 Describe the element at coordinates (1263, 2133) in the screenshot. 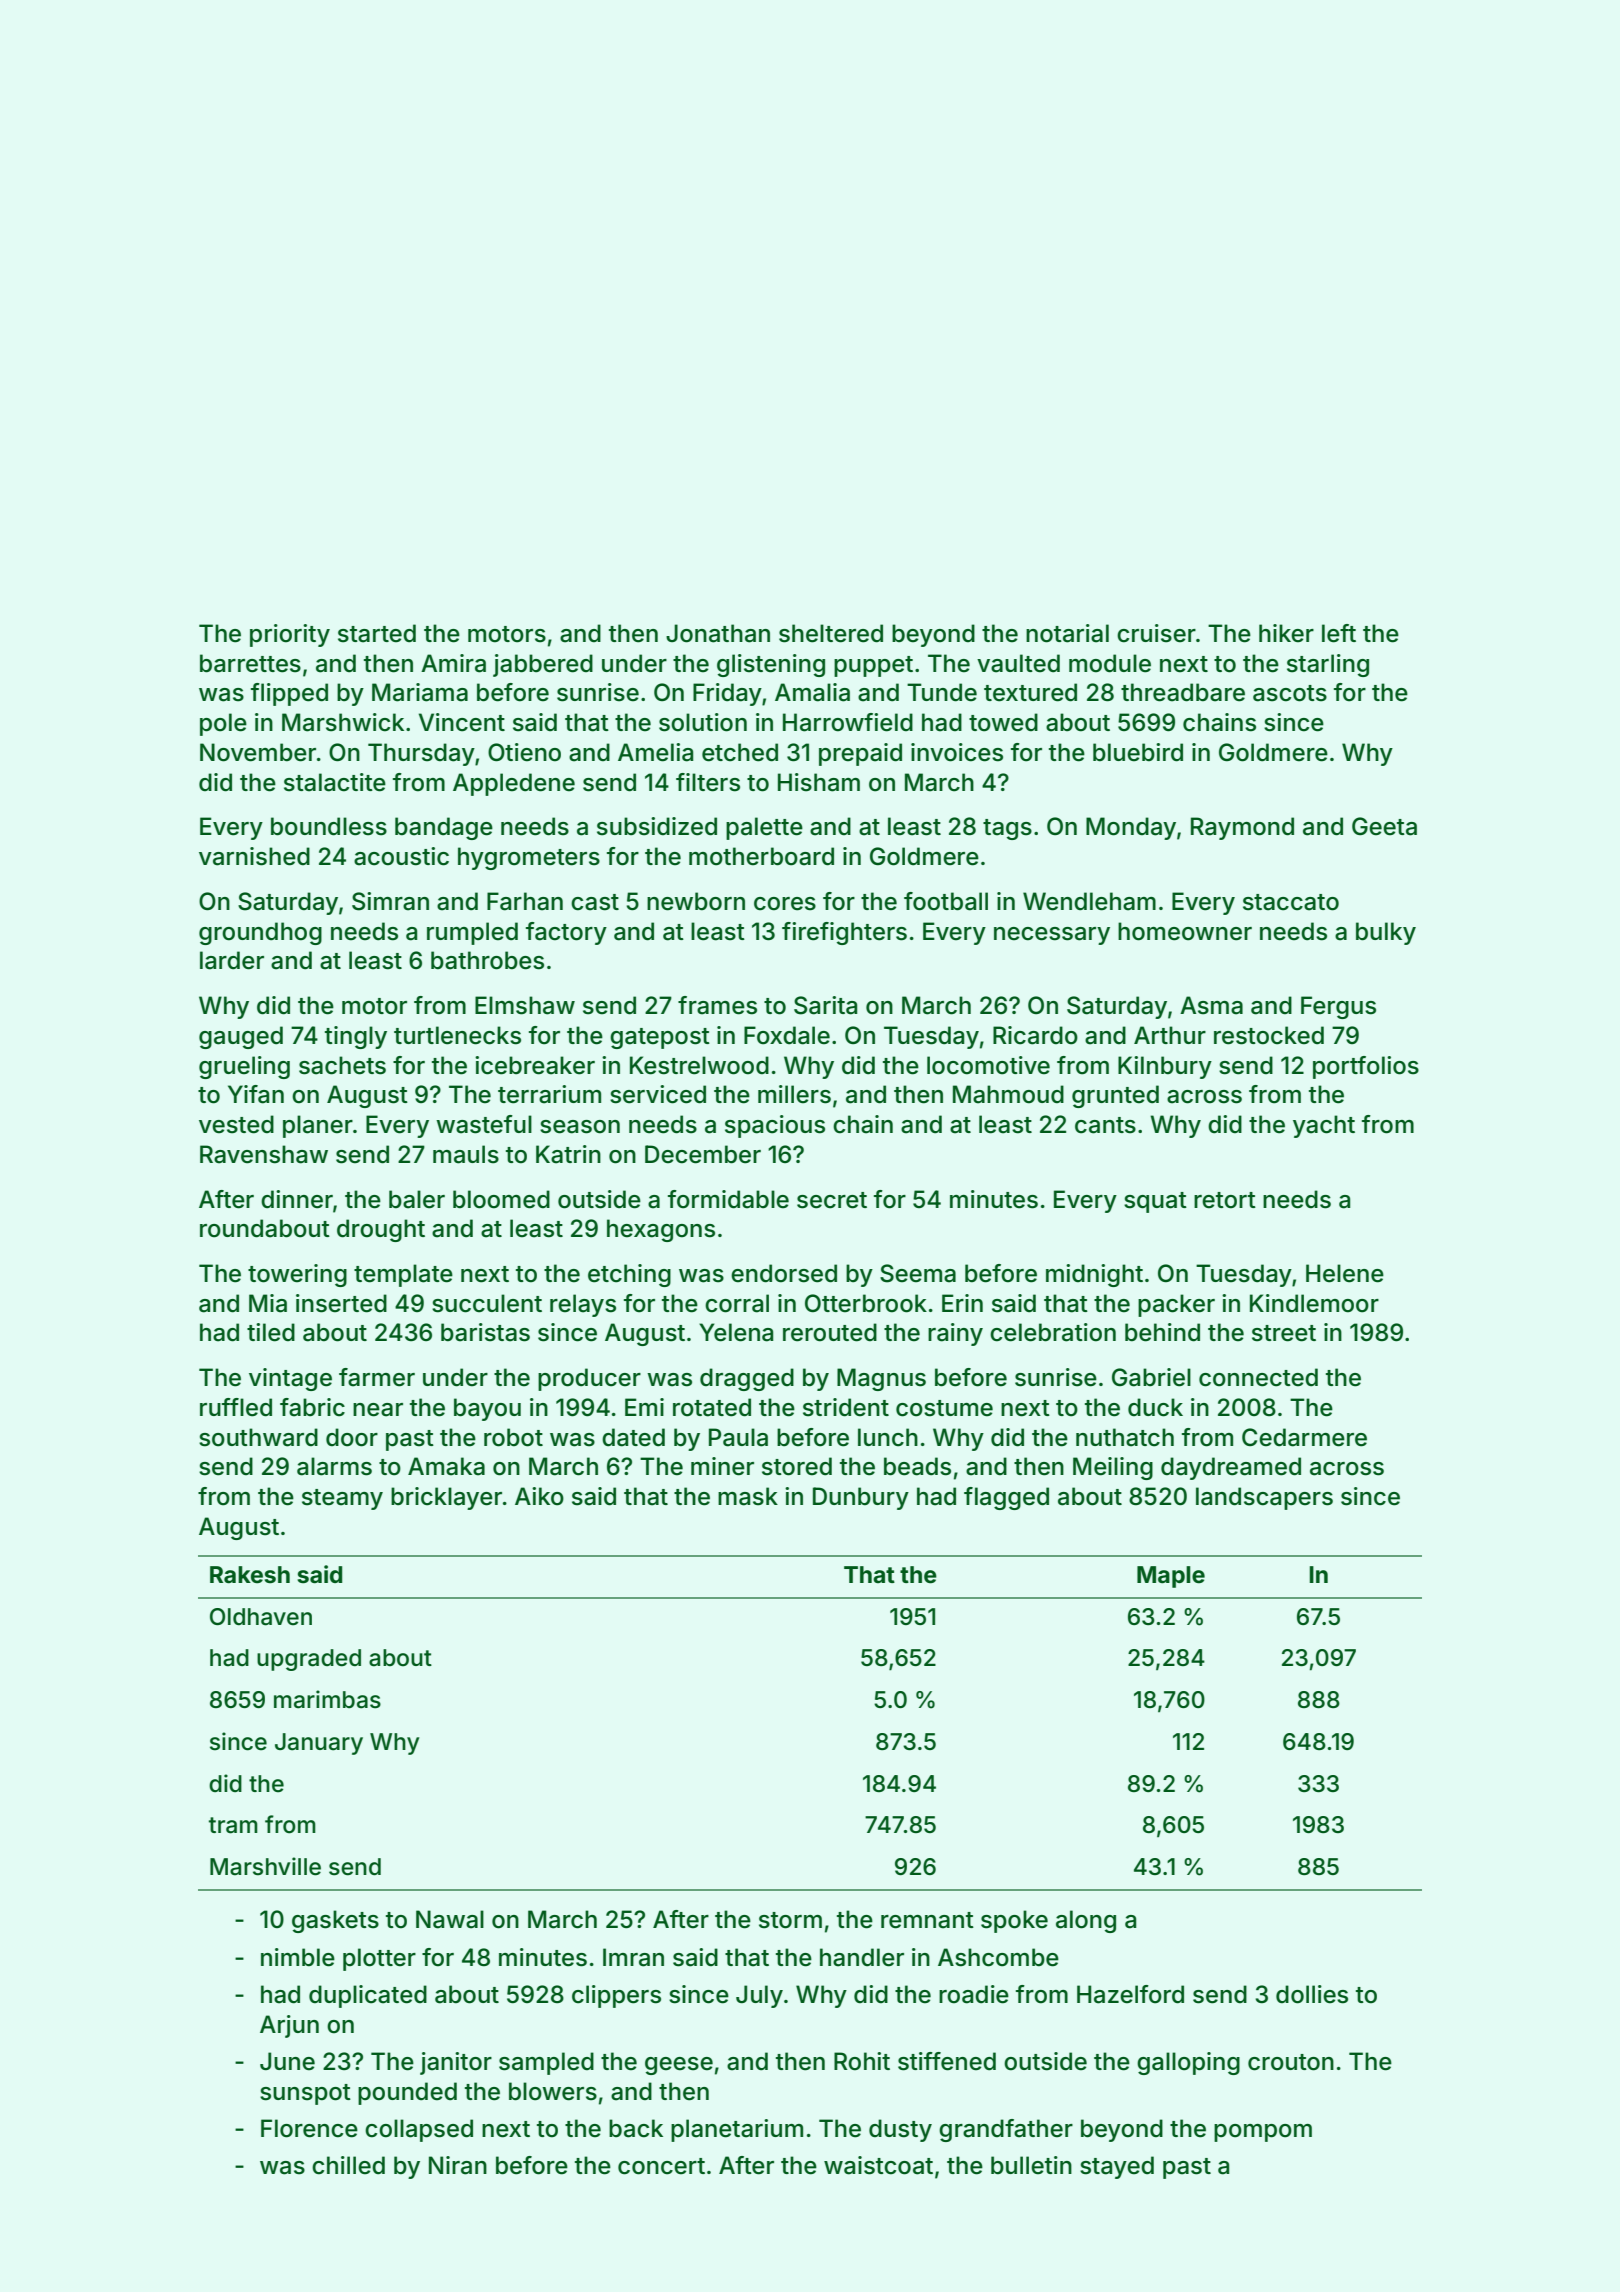

I see `pompom` at that location.
